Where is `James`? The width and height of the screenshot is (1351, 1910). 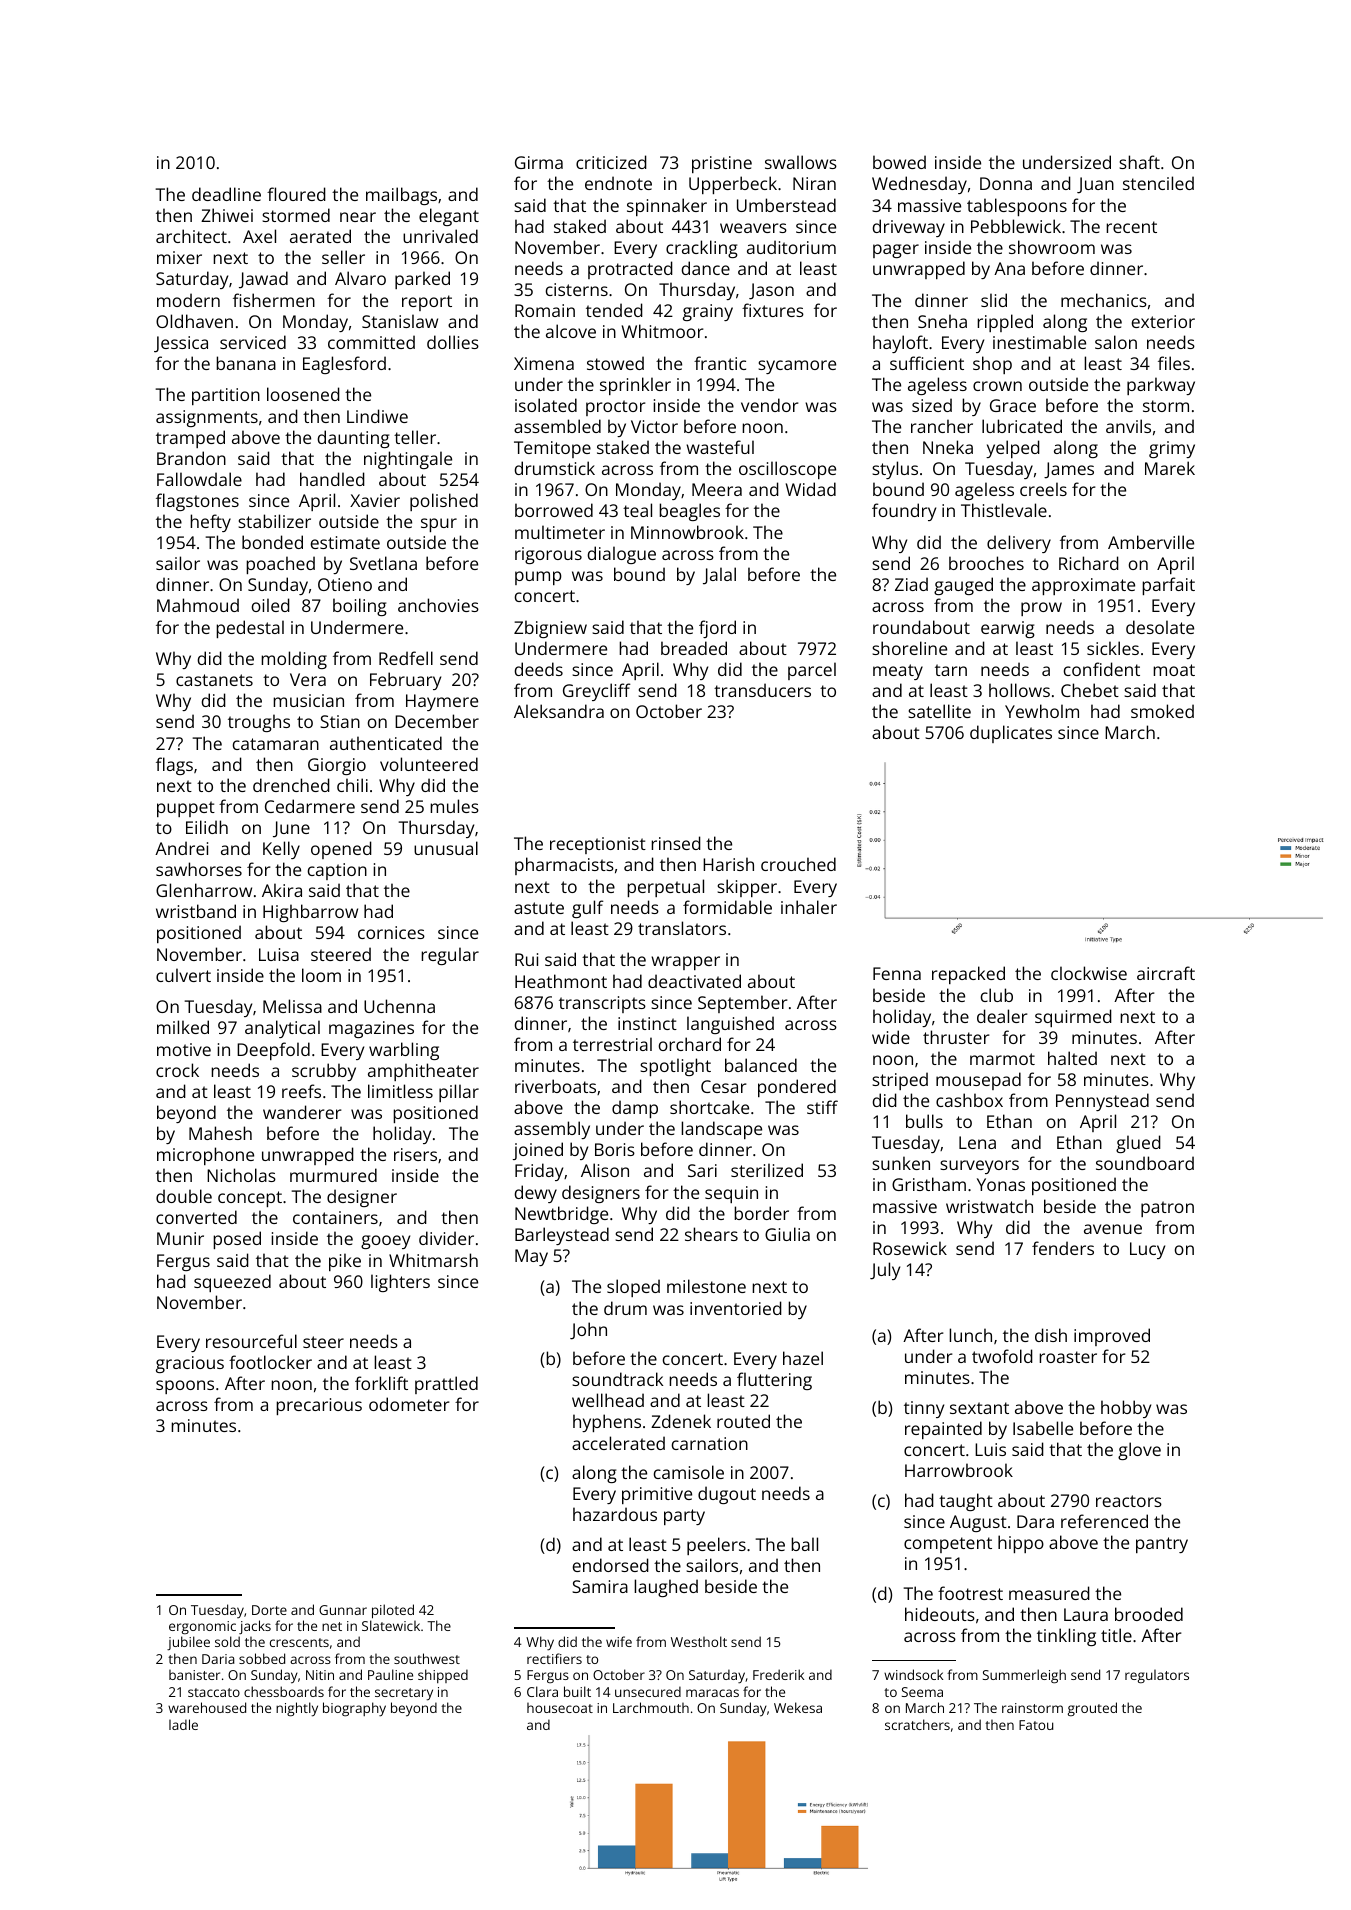 James is located at coordinates (1069, 470).
